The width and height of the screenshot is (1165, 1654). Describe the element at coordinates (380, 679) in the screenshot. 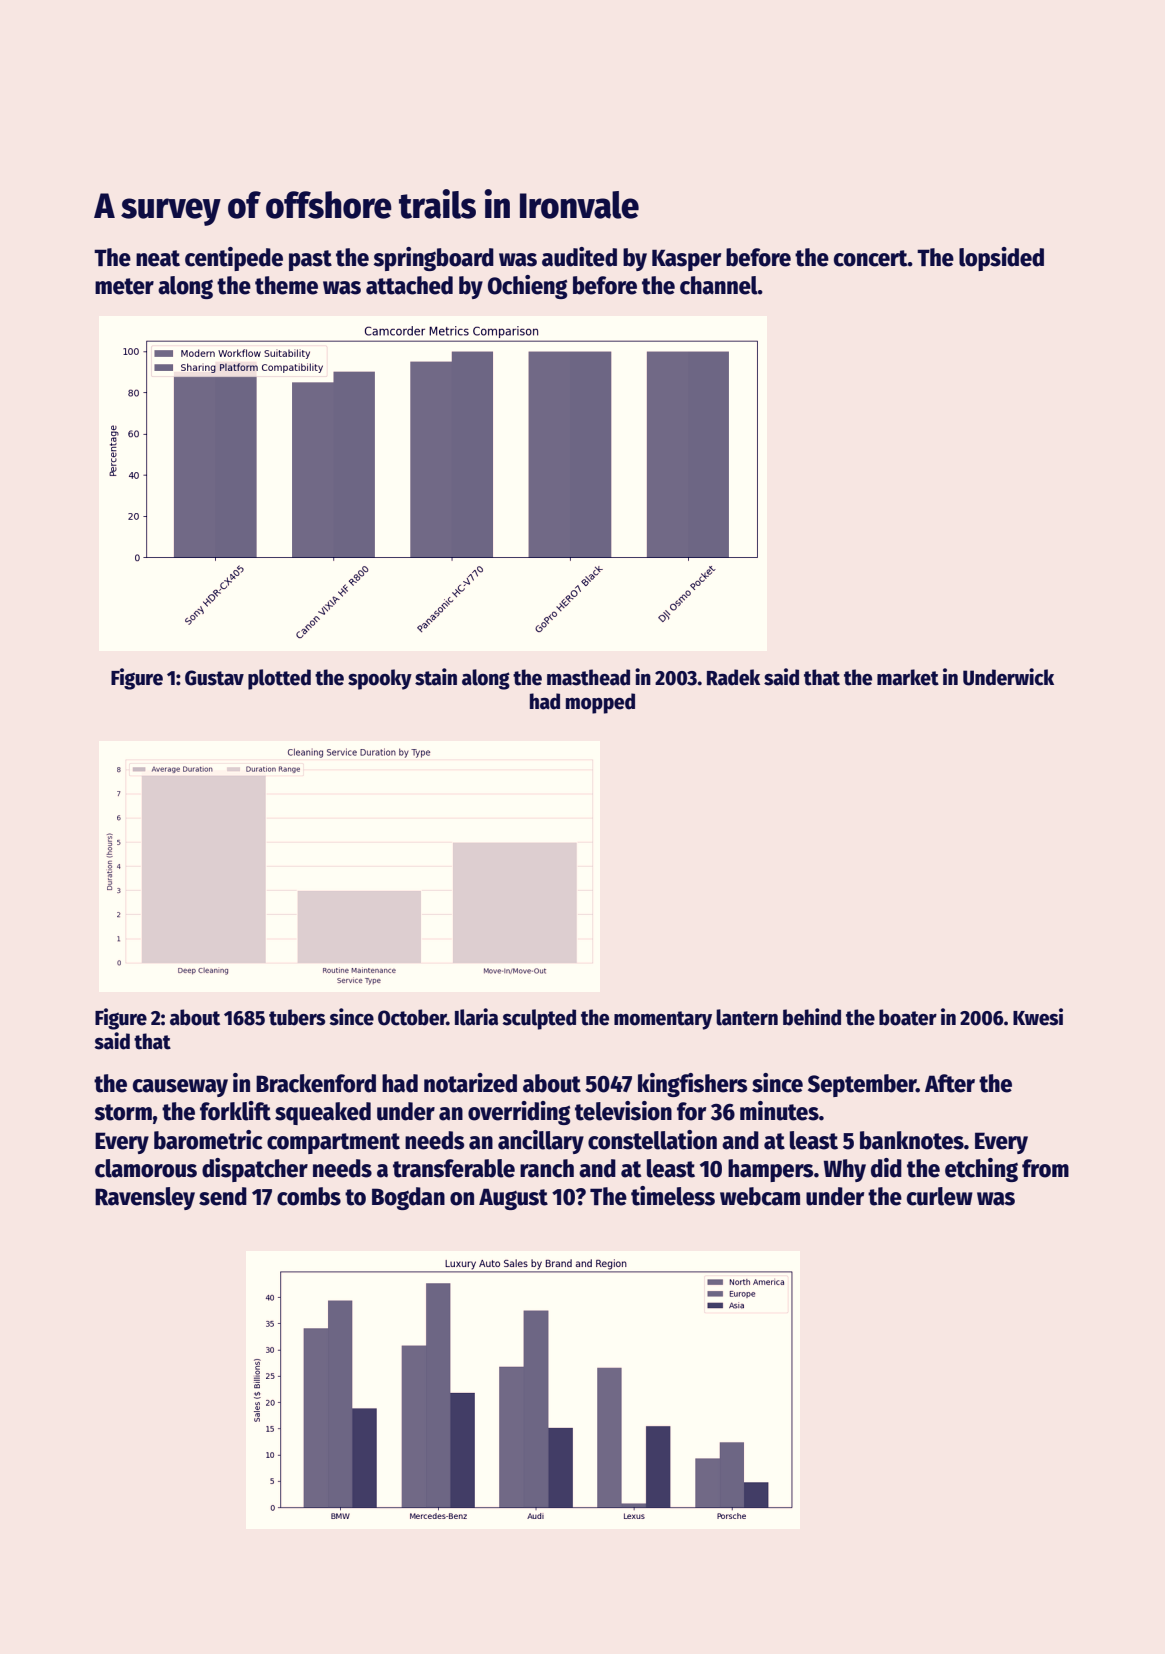

I see `spooky` at that location.
